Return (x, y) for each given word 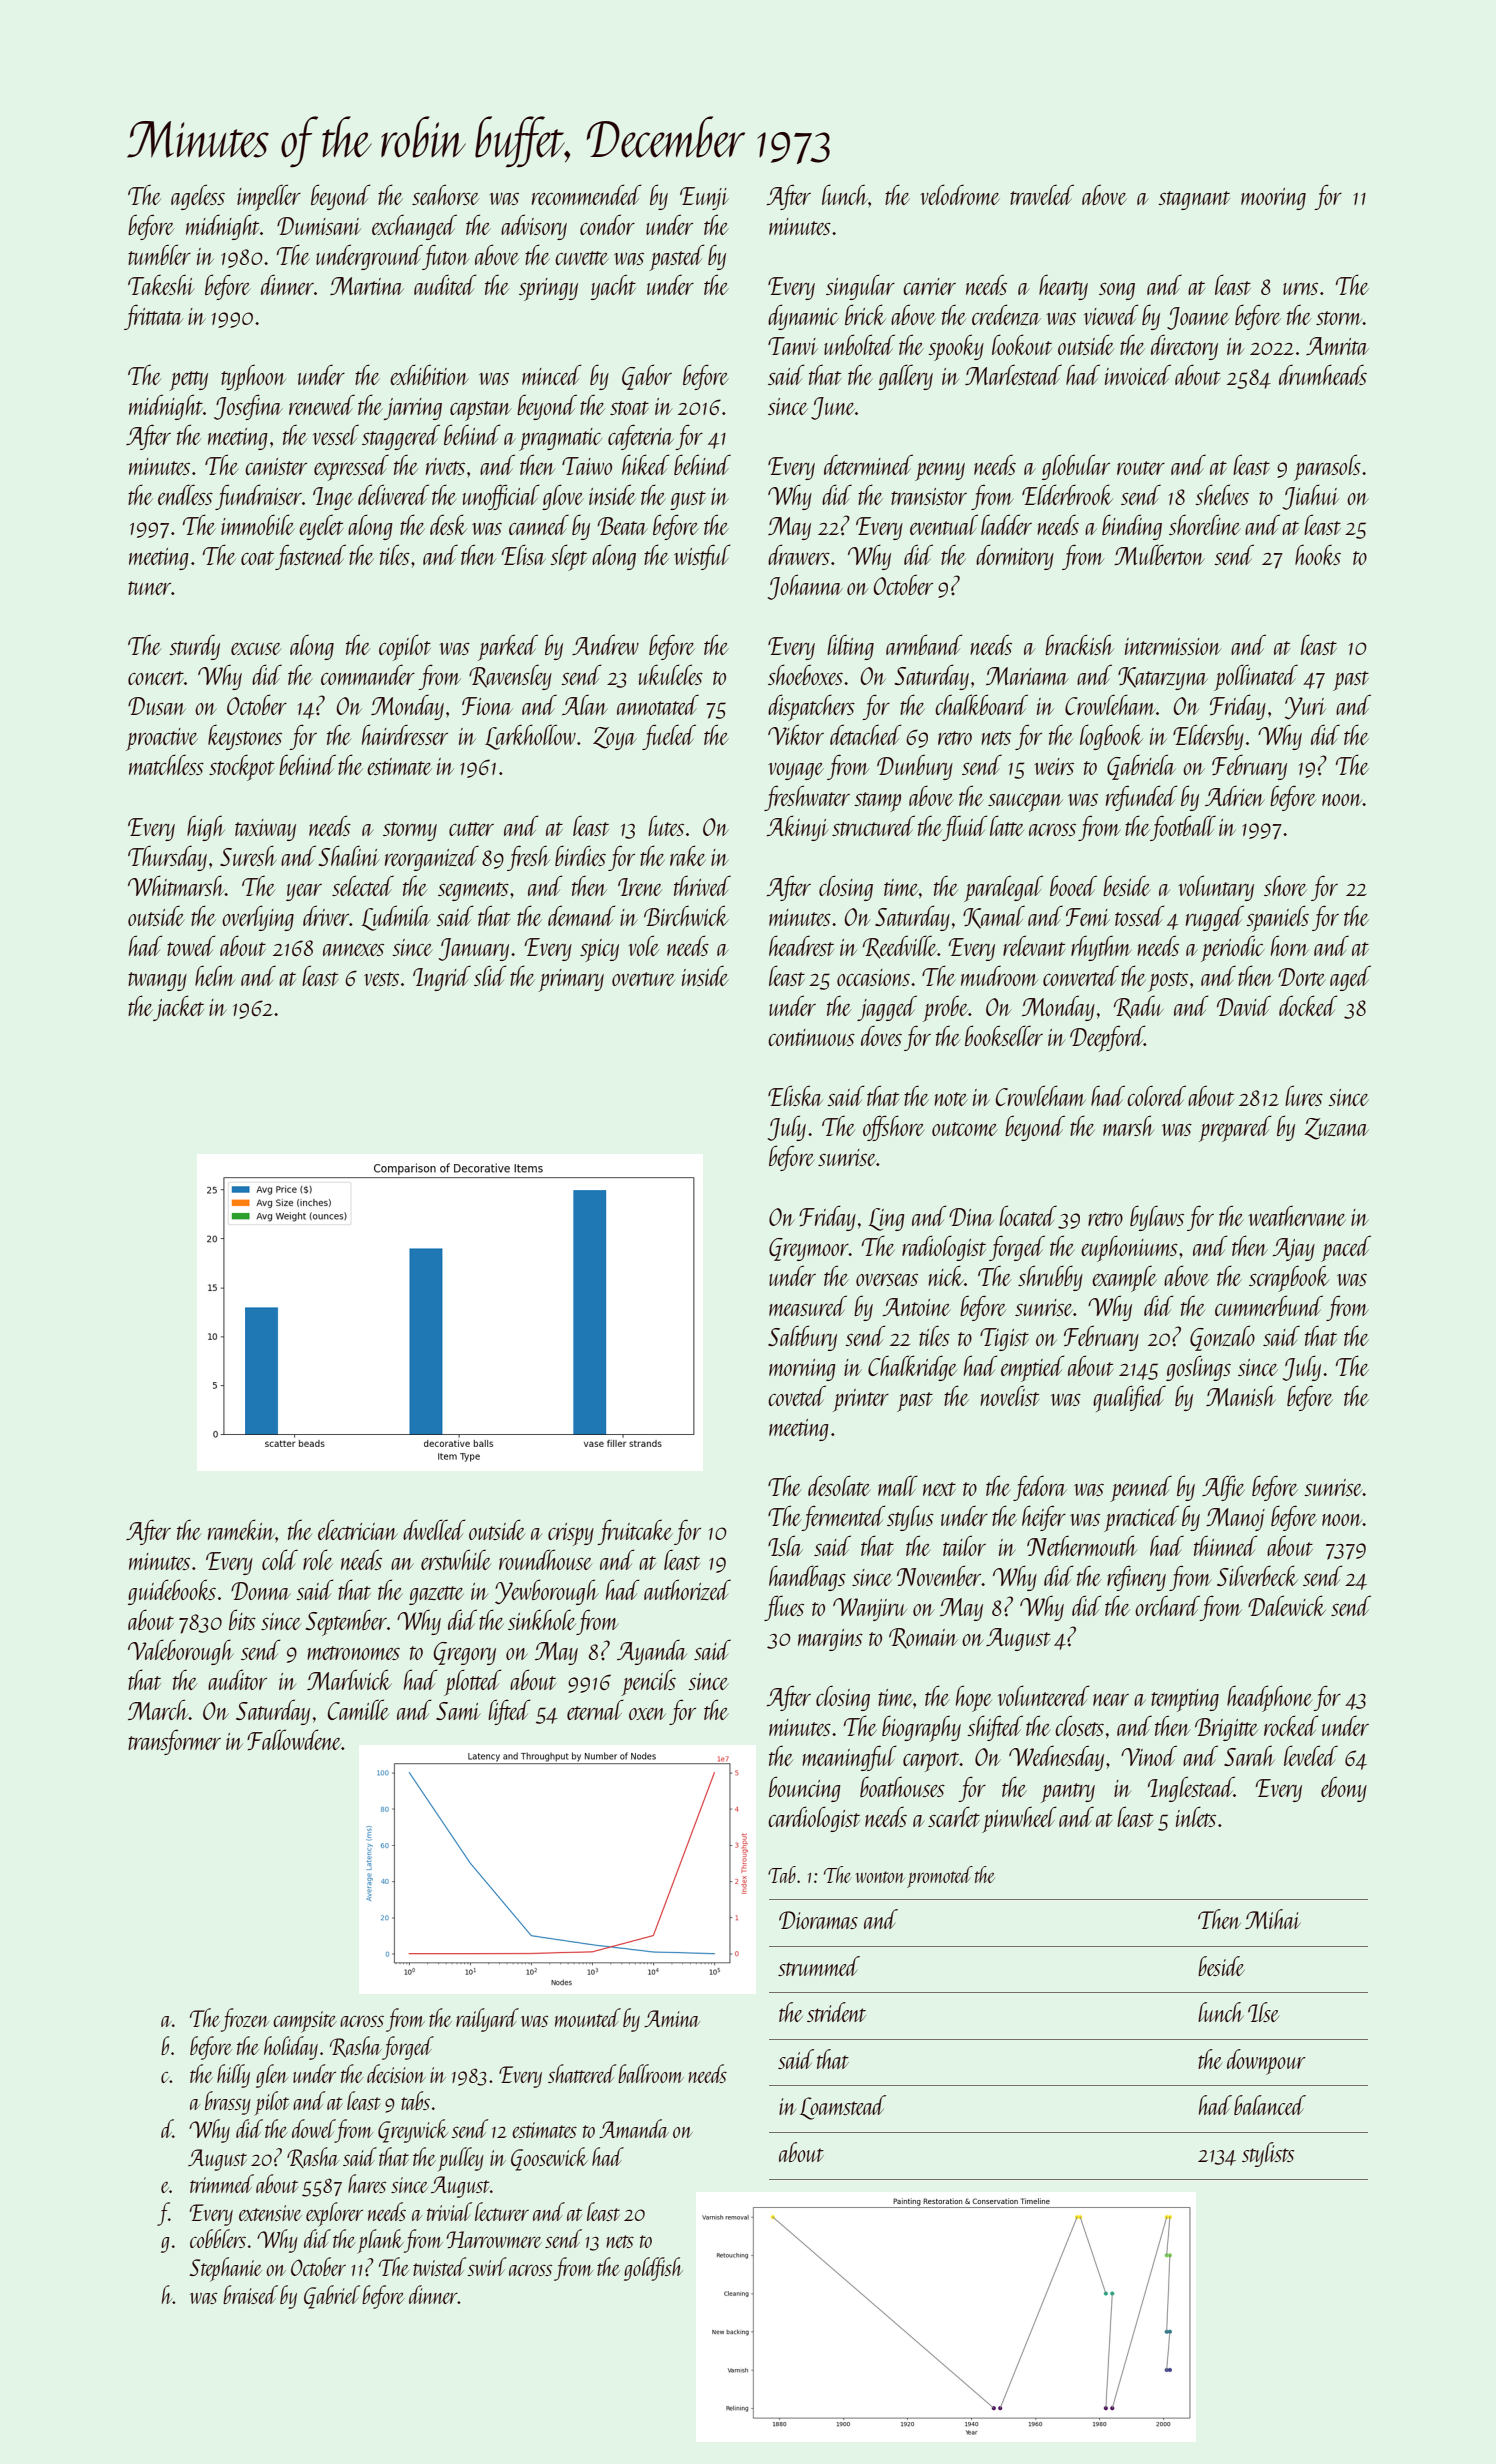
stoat (629, 408)
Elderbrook (1067, 494)
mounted (588, 2017)
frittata (153, 317)
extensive (270, 2213)
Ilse (1263, 2012)
